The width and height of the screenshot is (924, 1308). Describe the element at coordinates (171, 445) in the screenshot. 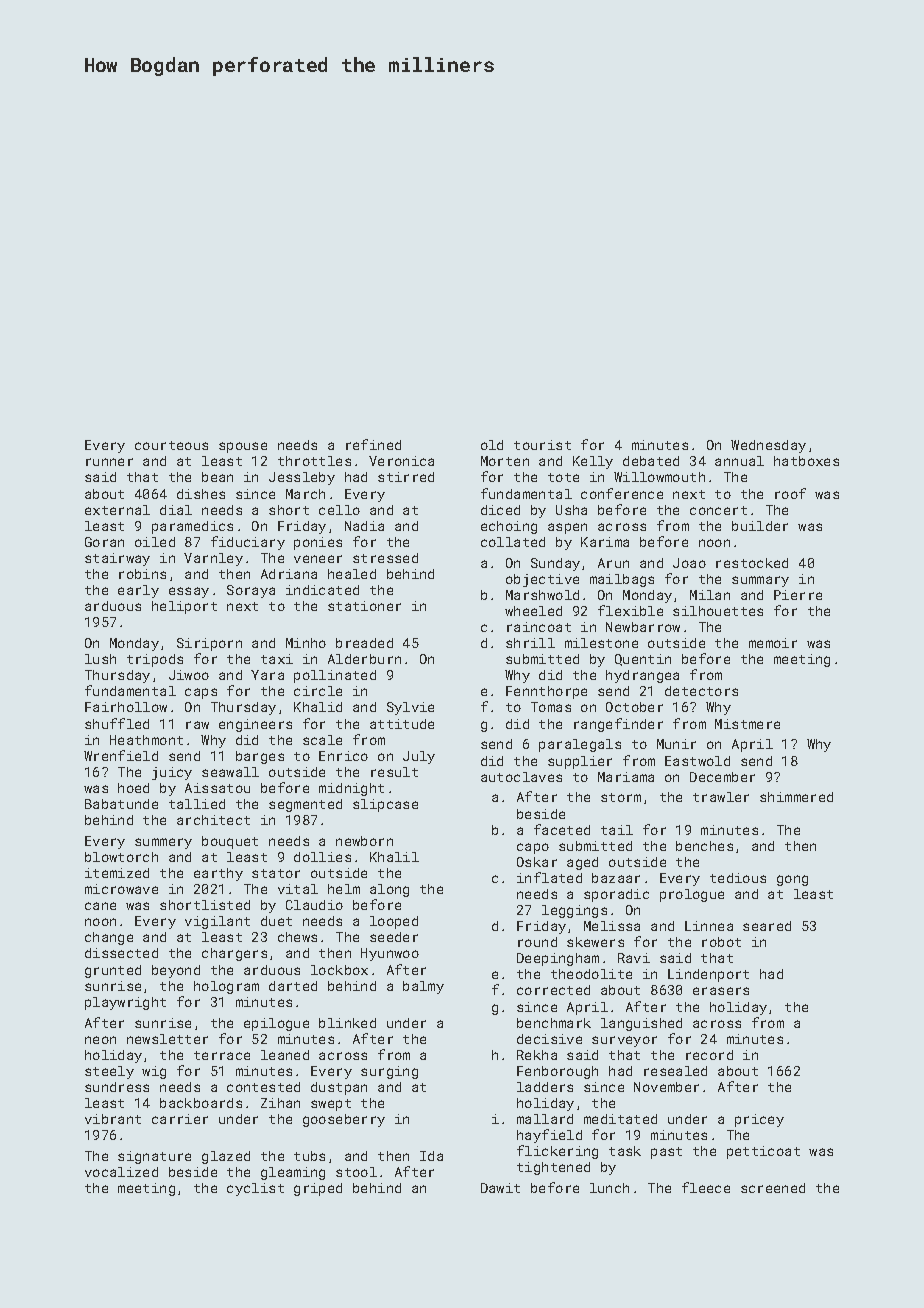

I see `courteous` at that location.
